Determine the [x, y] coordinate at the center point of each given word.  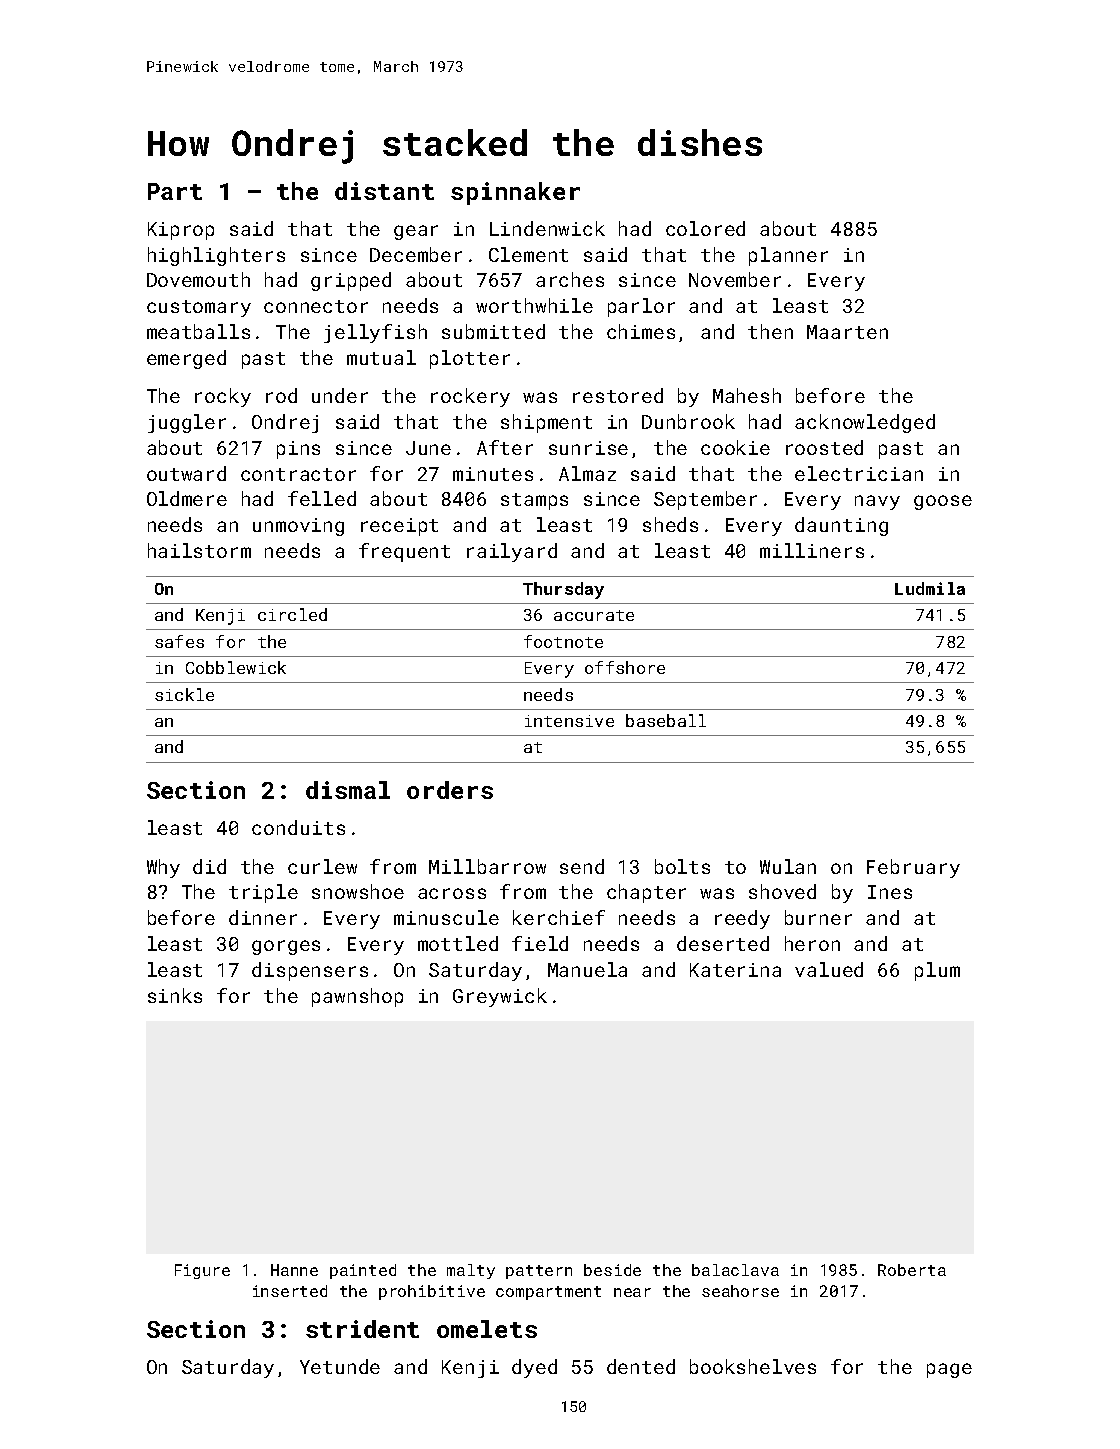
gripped [351, 281]
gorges [286, 947]
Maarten [847, 332]
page [949, 1370]
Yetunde [340, 1366]
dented [641, 1366]
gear [416, 232]
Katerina [735, 970]
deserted [723, 943]
